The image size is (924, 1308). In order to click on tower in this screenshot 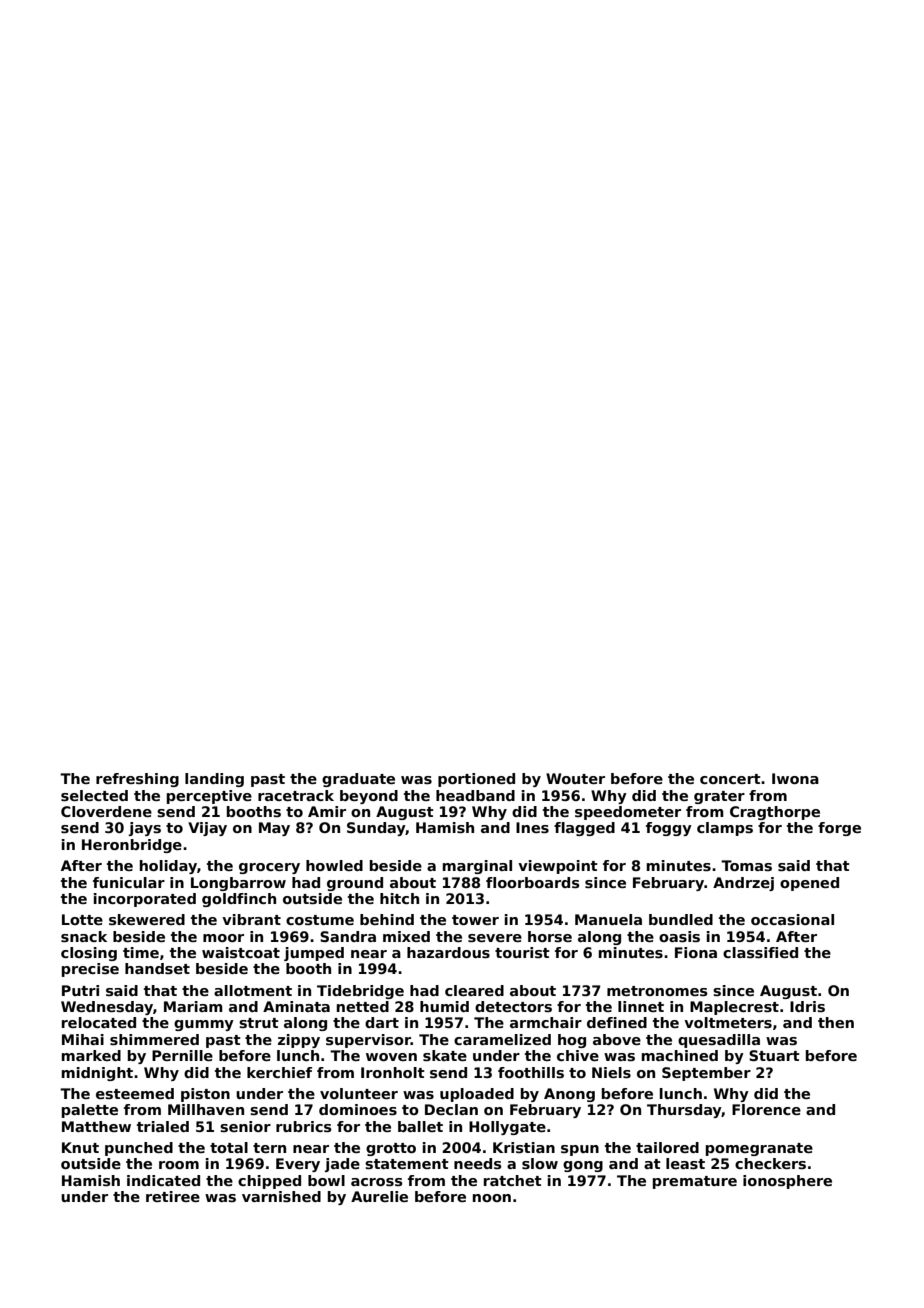, I will do `click(475, 920)`.
